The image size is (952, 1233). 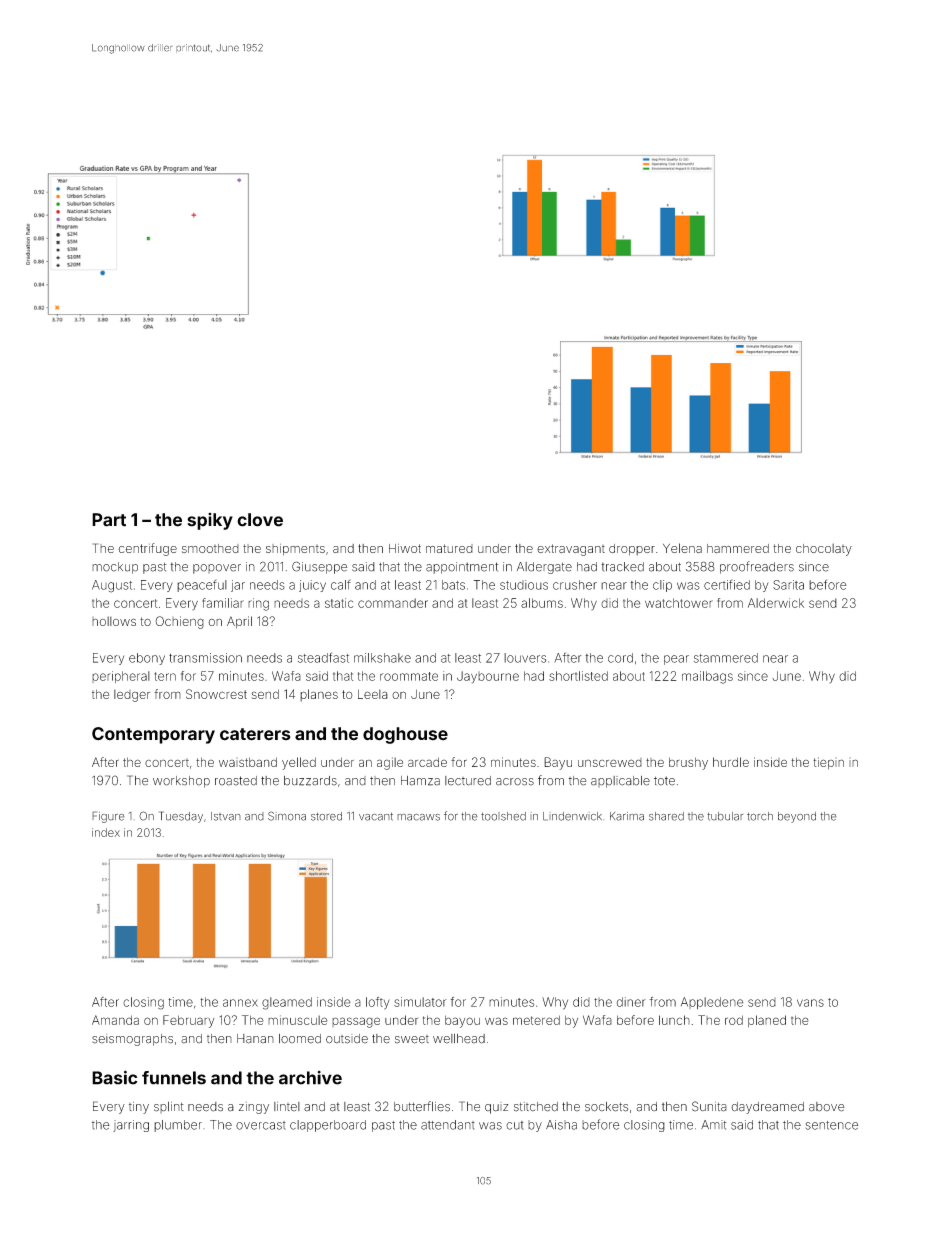 What do you see at coordinates (824, 549) in the screenshot?
I see `chocolaty` at bounding box center [824, 549].
